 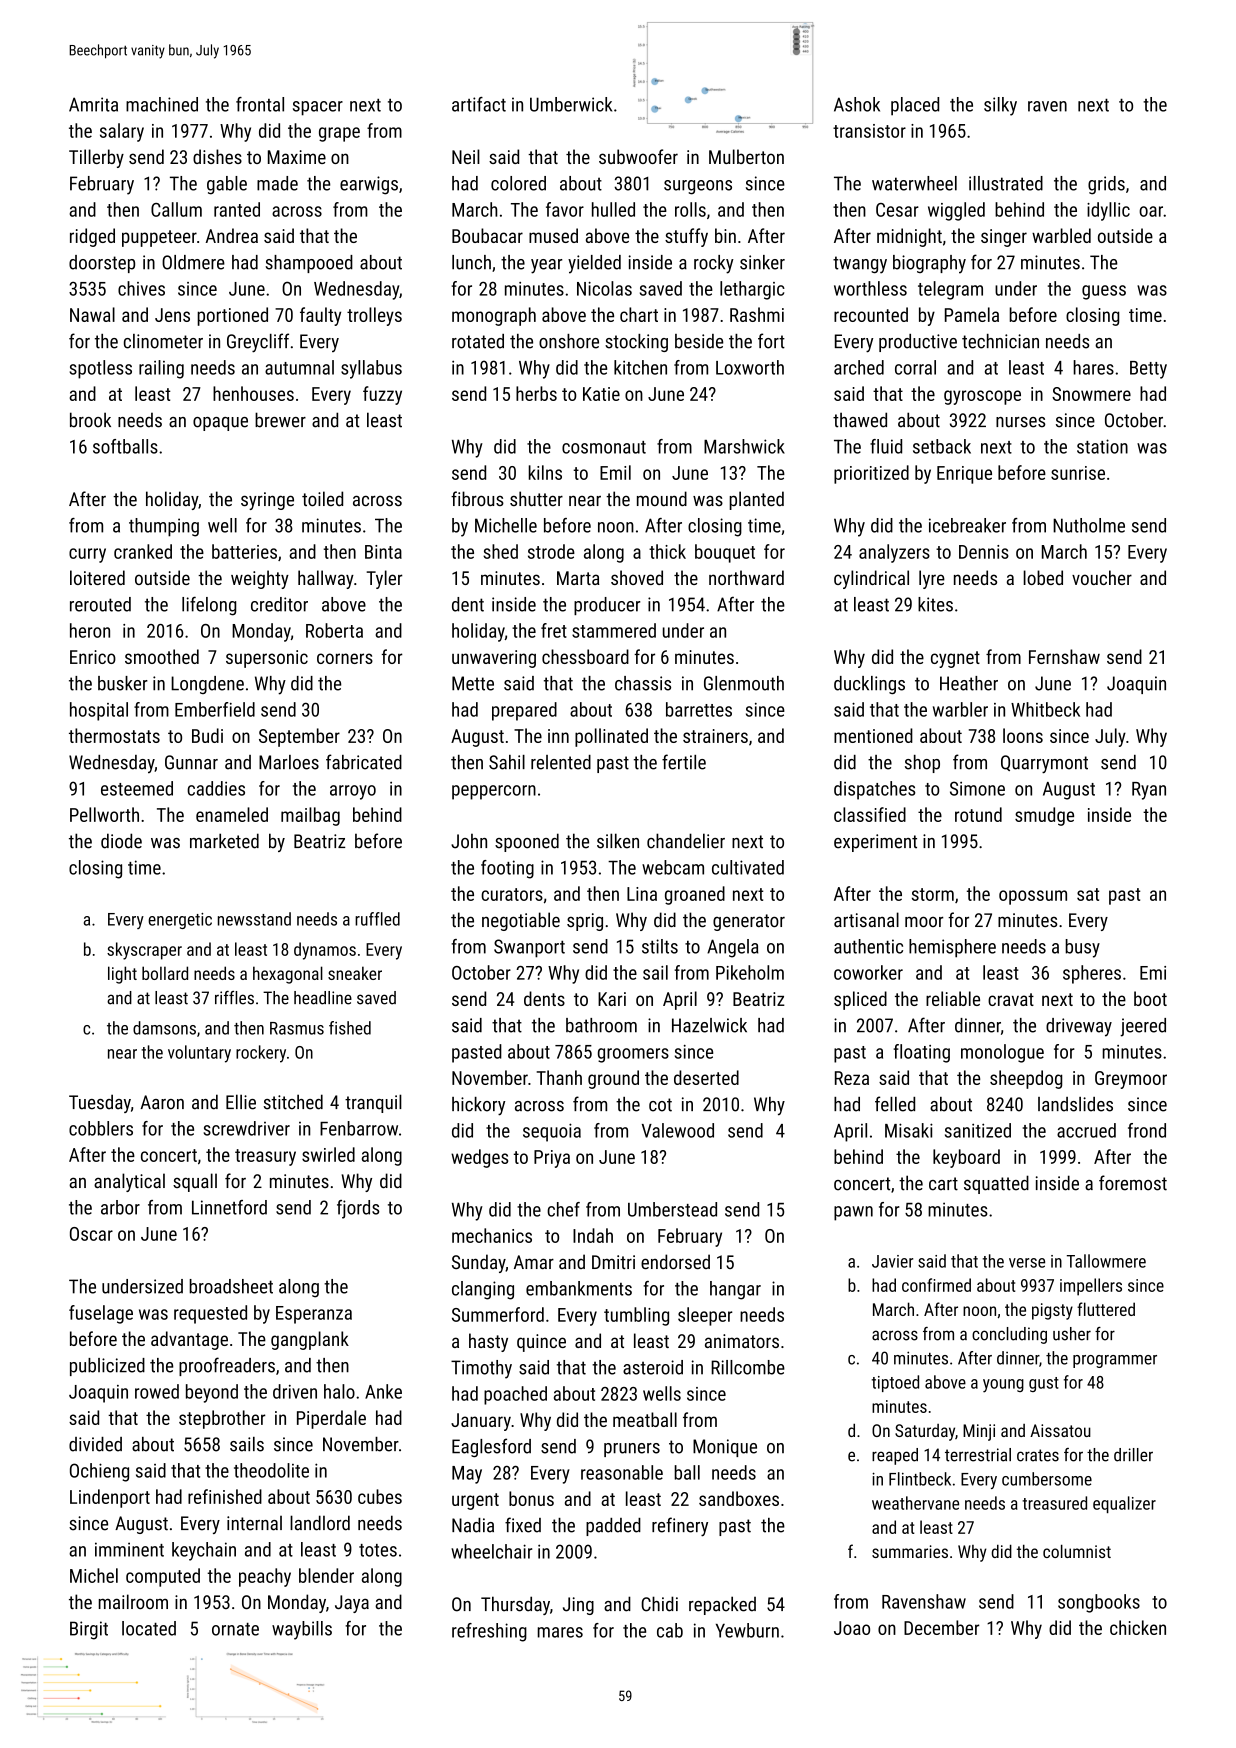 What do you see at coordinates (121, 841) in the document?
I see `diode` at bounding box center [121, 841].
